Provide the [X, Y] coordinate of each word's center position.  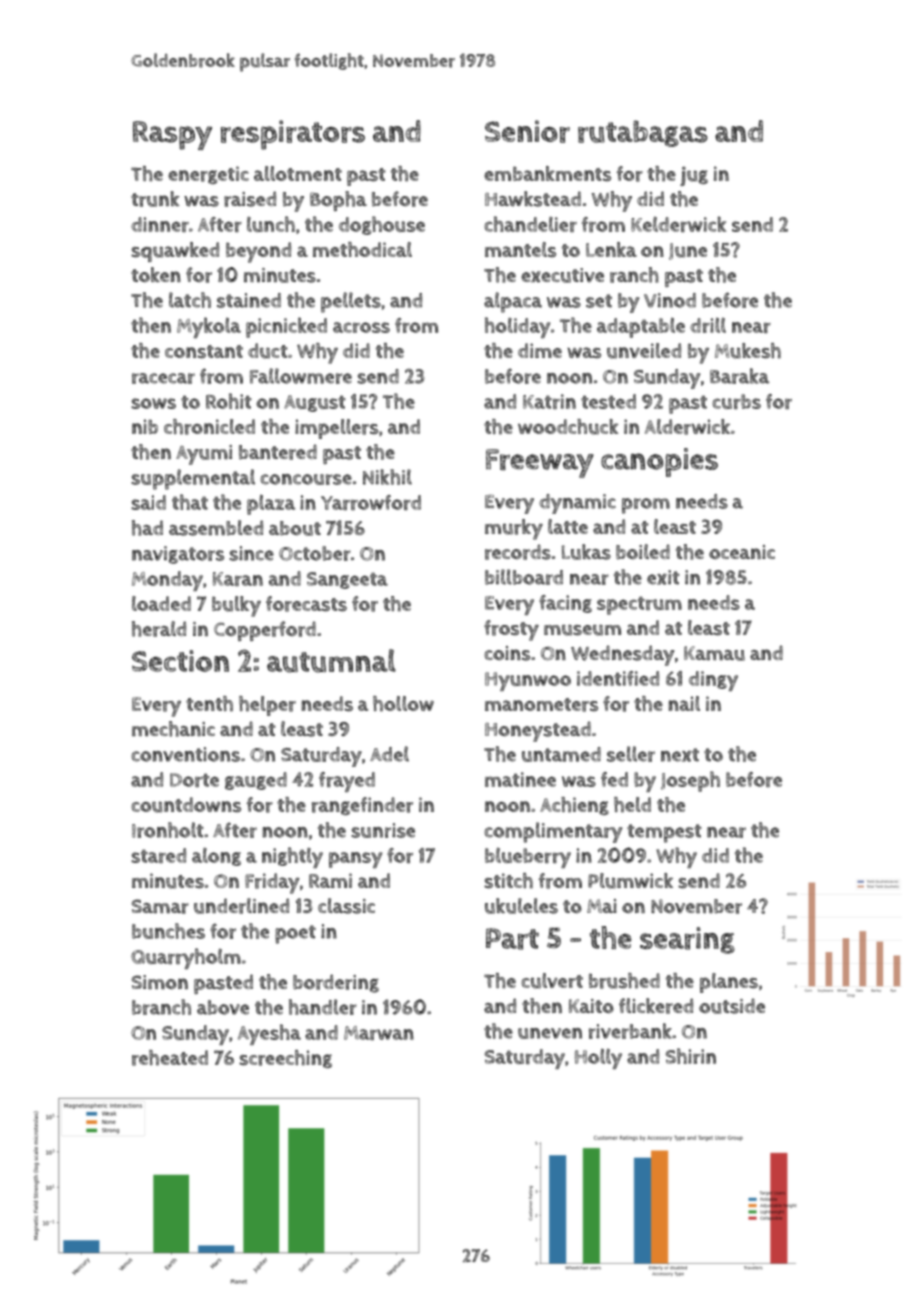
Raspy [172, 135]
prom [646, 506]
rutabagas [643, 133]
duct [268, 351]
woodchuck [568, 427]
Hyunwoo [528, 681]
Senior [527, 131]
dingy [713, 681]
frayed [347, 782]
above [223, 1007]
